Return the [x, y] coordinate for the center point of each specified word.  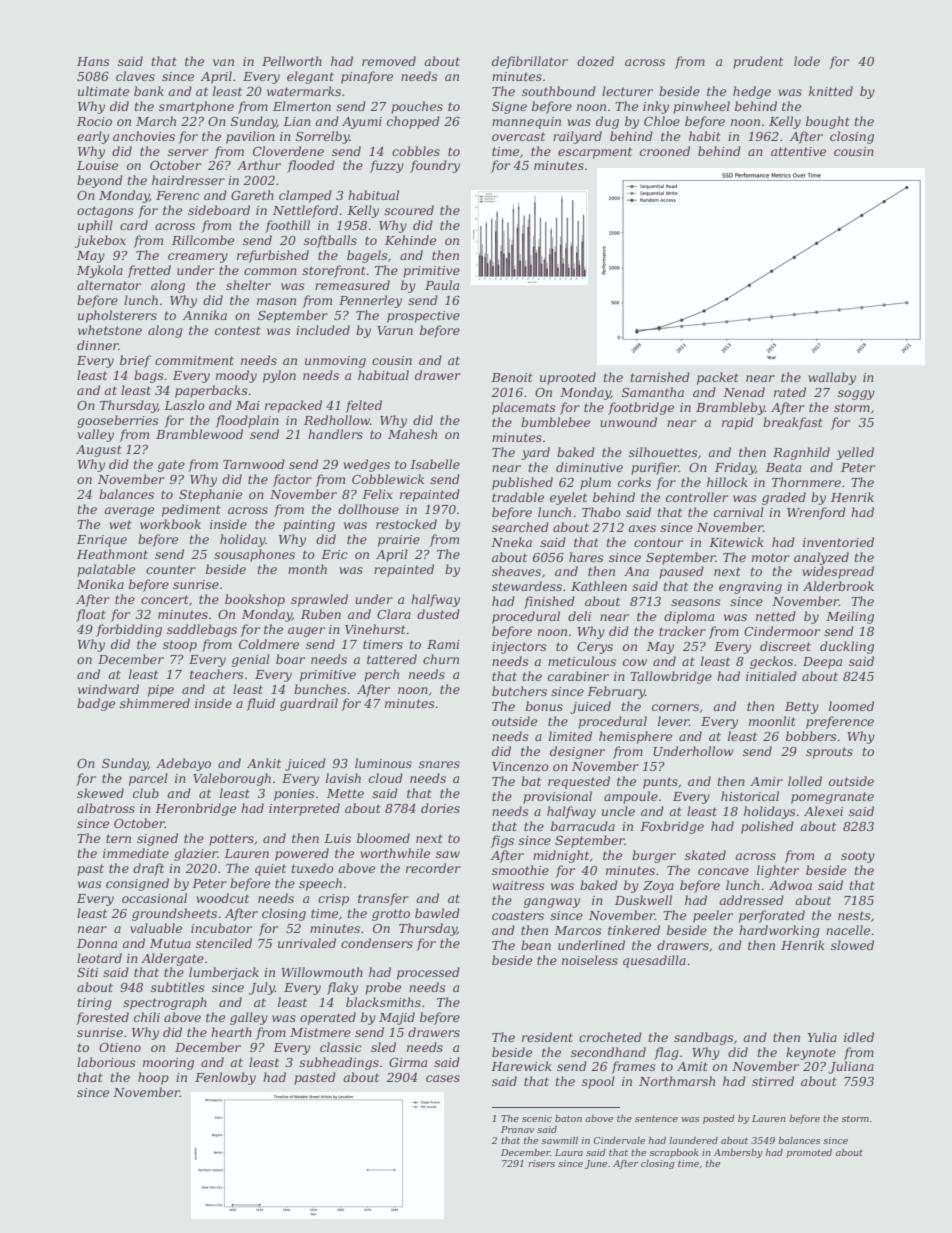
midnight [561, 856]
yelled [855, 453]
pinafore [367, 77]
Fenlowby [225, 1078]
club [146, 793]
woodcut [222, 898]
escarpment [595, 153]
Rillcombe [203, 240]
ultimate [103, 91]
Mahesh [412, 434]
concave [723, 871]
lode [807, 61]
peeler [713, 916]
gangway [552, 903]
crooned [665, 151]
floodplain [247, 421]
